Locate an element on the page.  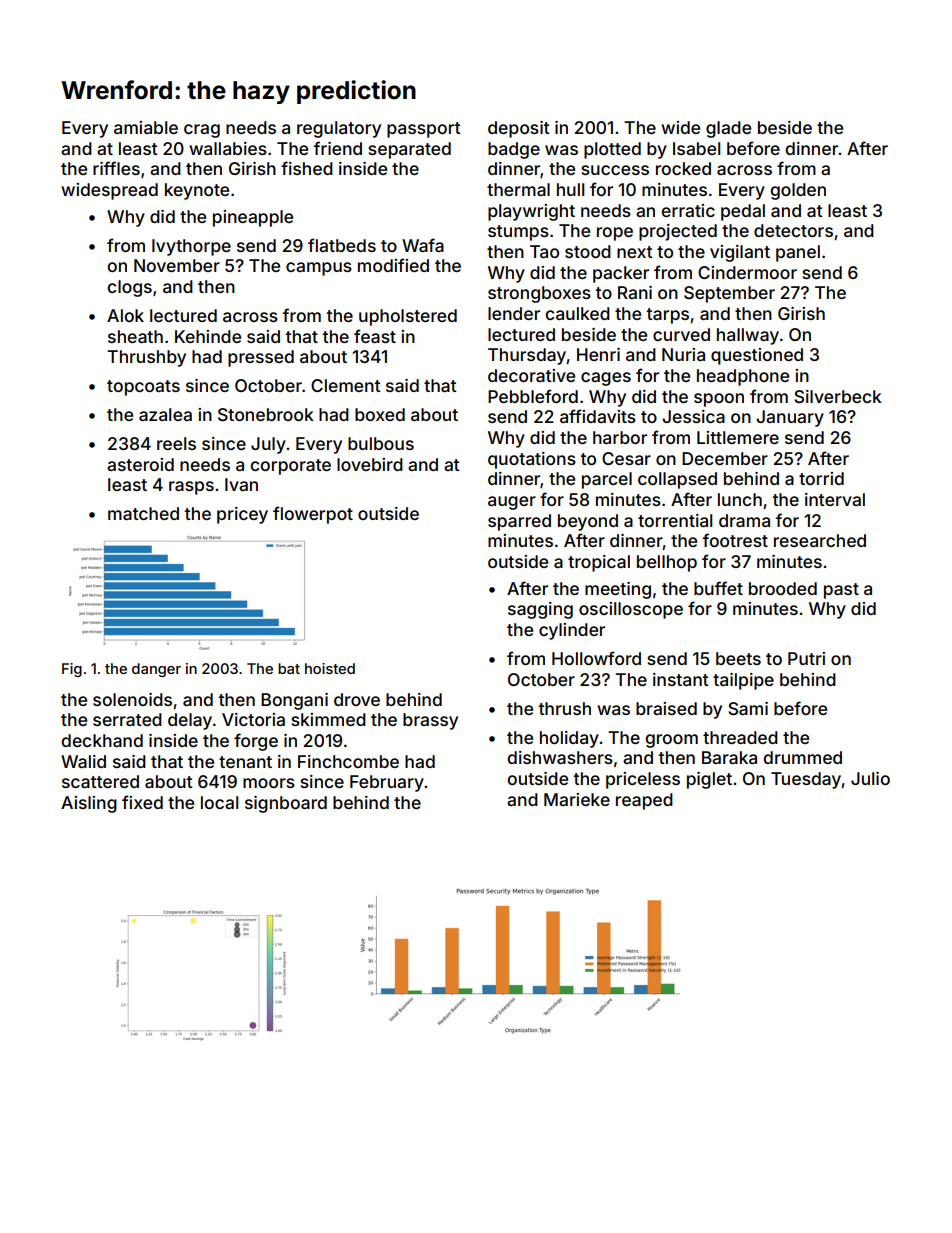
fixed is located at coordinates (142, 802).
